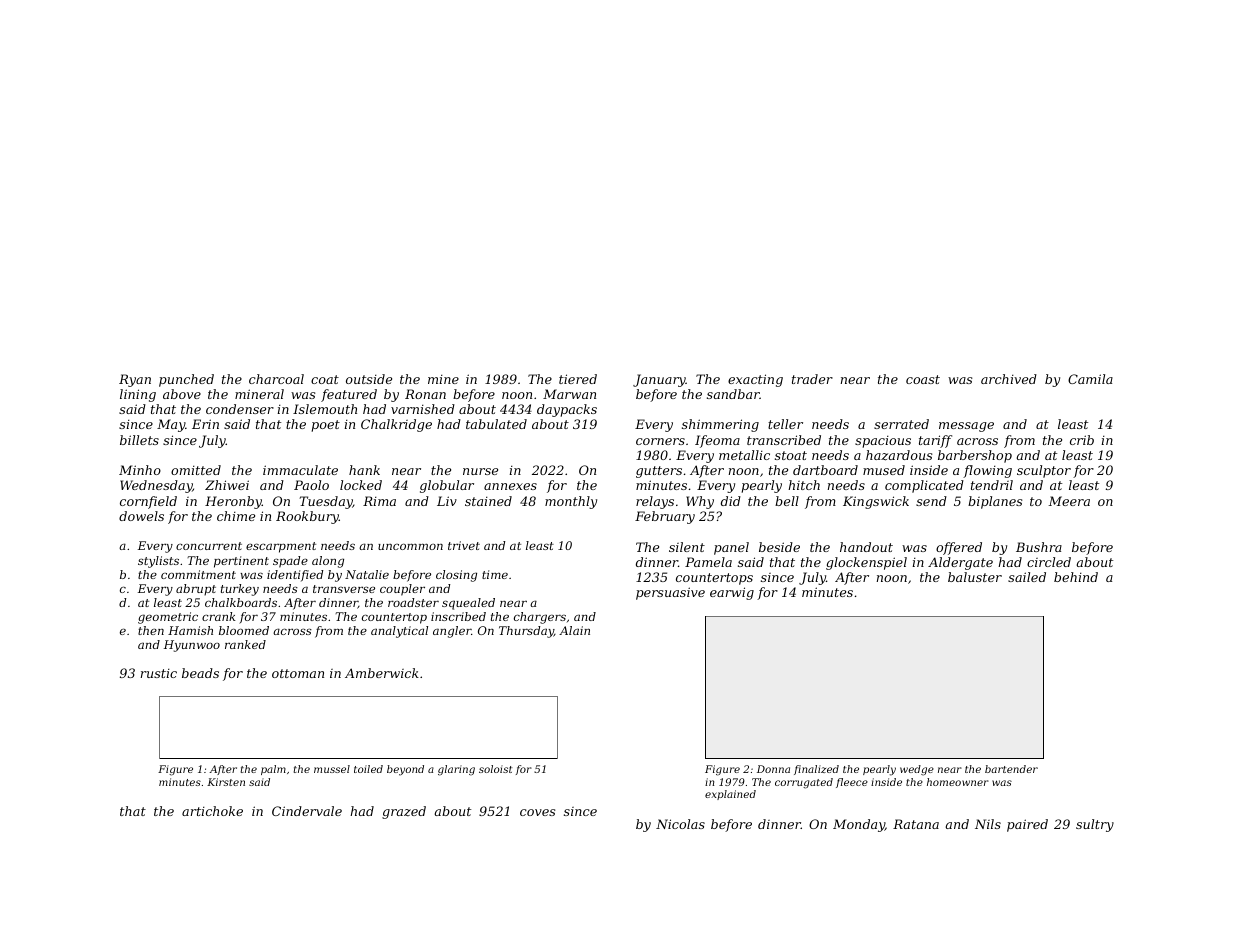 The image size is (1233, 952). Describe the element at coordinates (404, 812) in the screenshot. I see `grazed` at that location.
